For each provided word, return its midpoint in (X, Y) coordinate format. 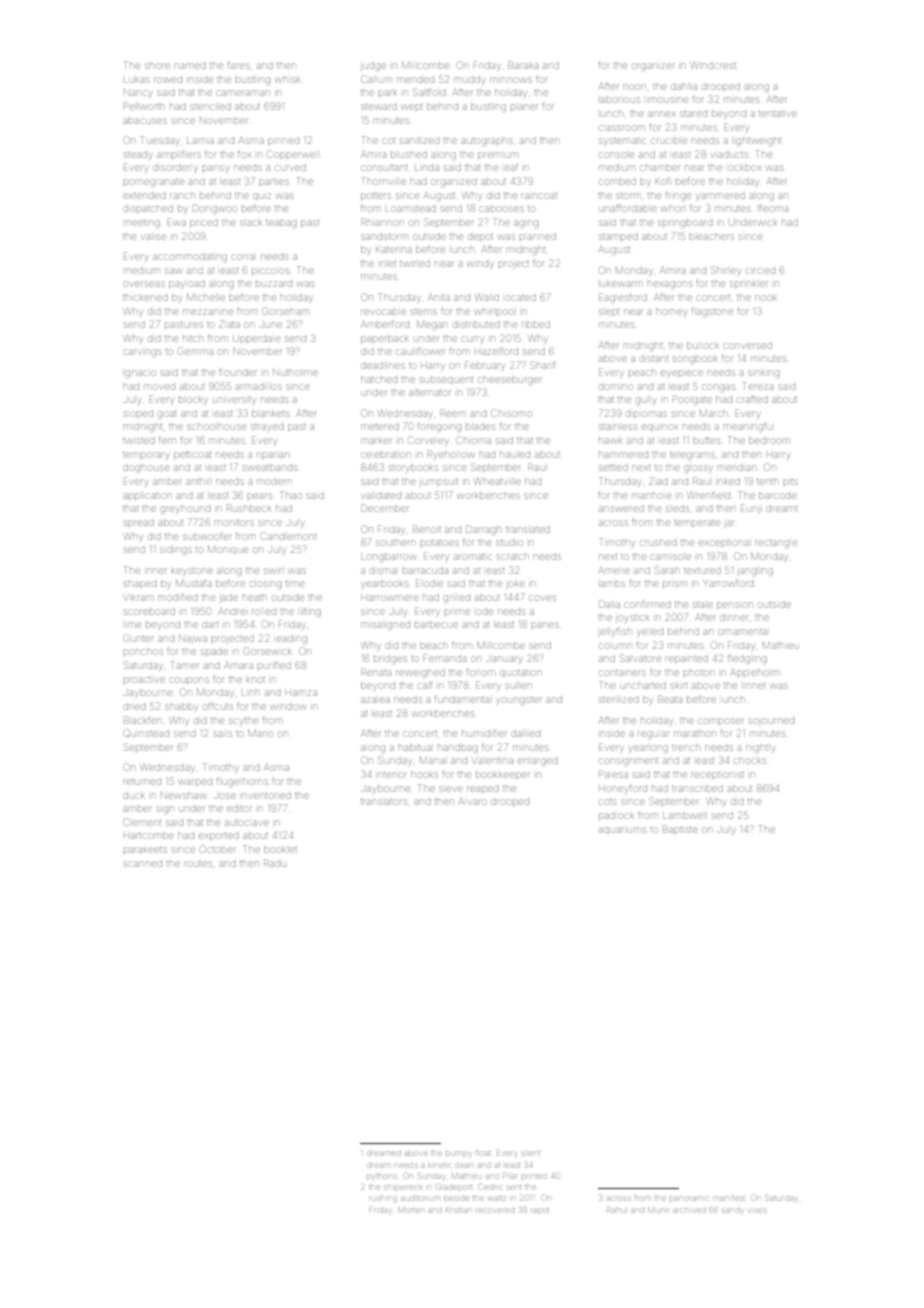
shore (157, 66)
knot (255, 680)
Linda (427, 168)
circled (761, 271)
